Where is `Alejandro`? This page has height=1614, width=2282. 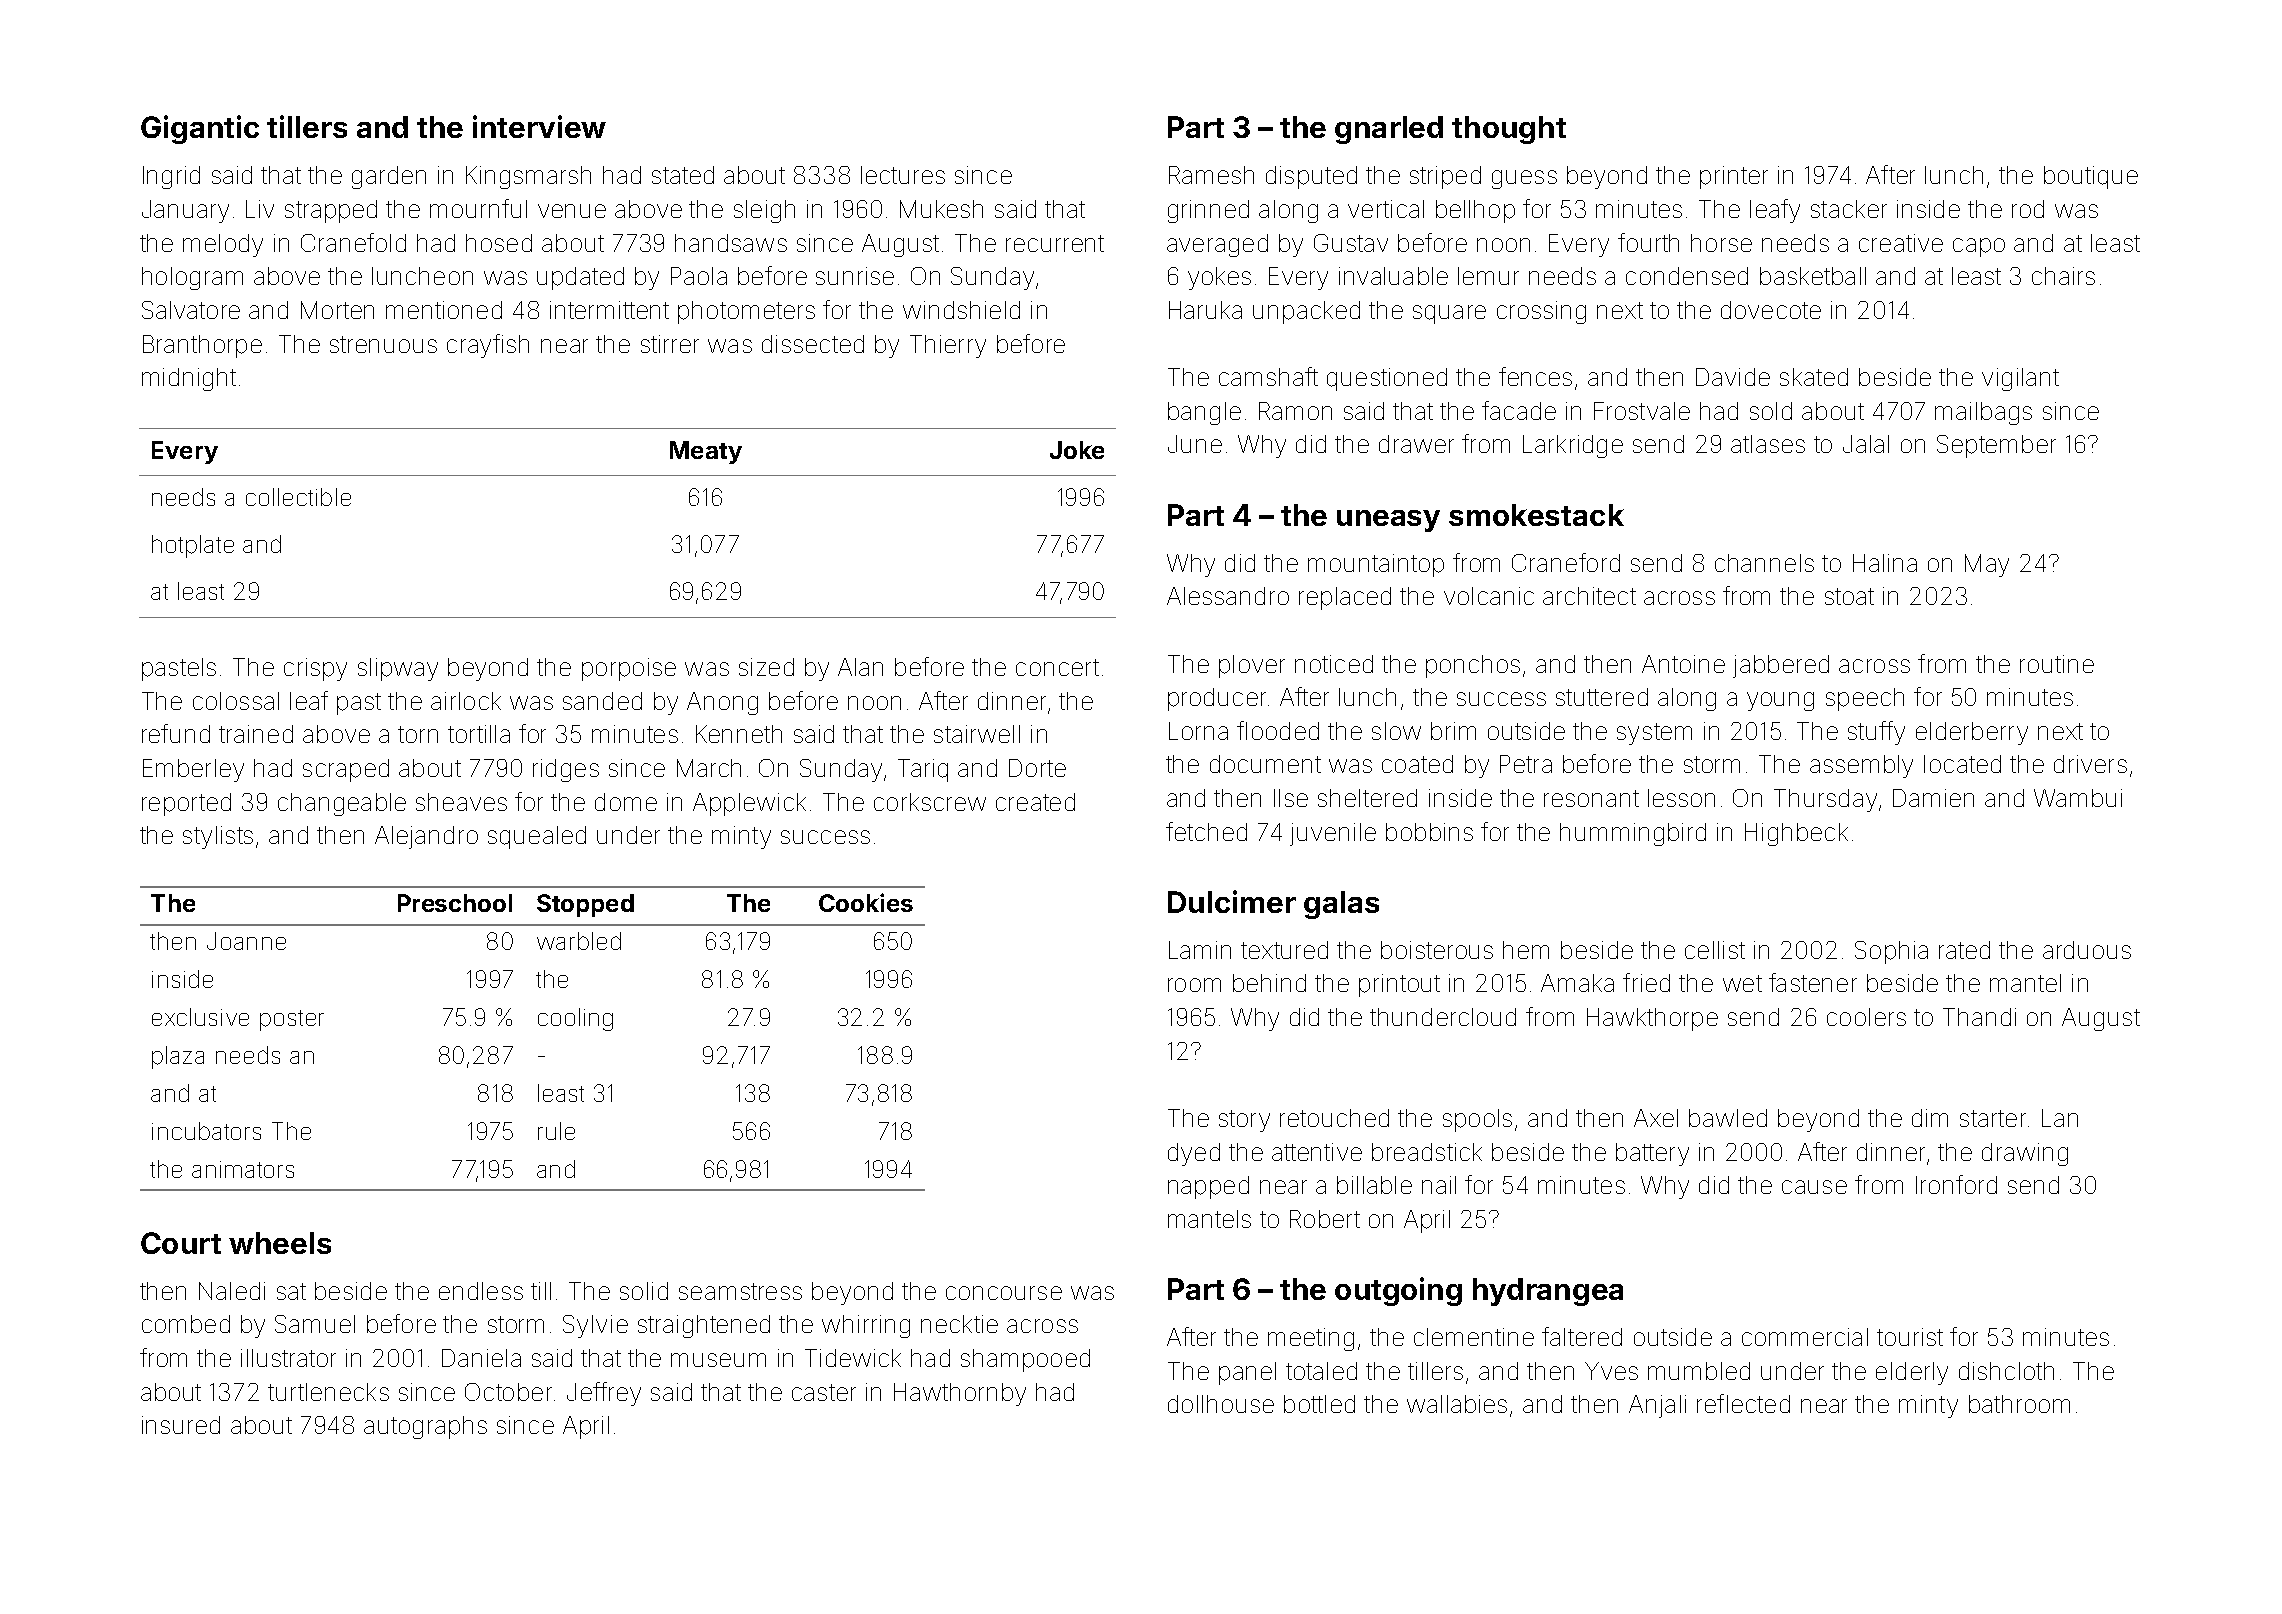 Alejandro is located at coordinates (426, 837).
